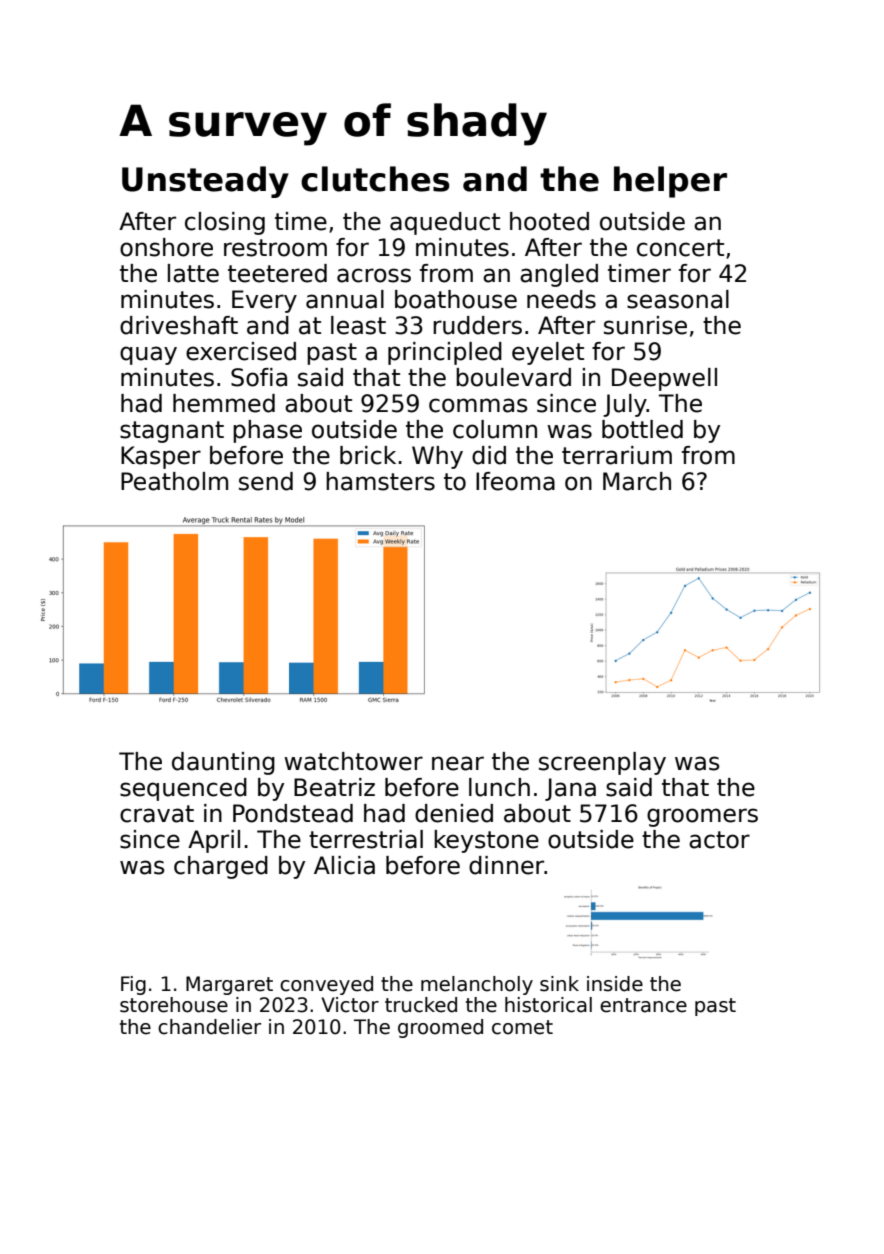 This screenshot has height=1254, width=884. What do you see at coordinates (375, 179) in the screenshot?
I see `clutches` at bounding box center [375, 179].
